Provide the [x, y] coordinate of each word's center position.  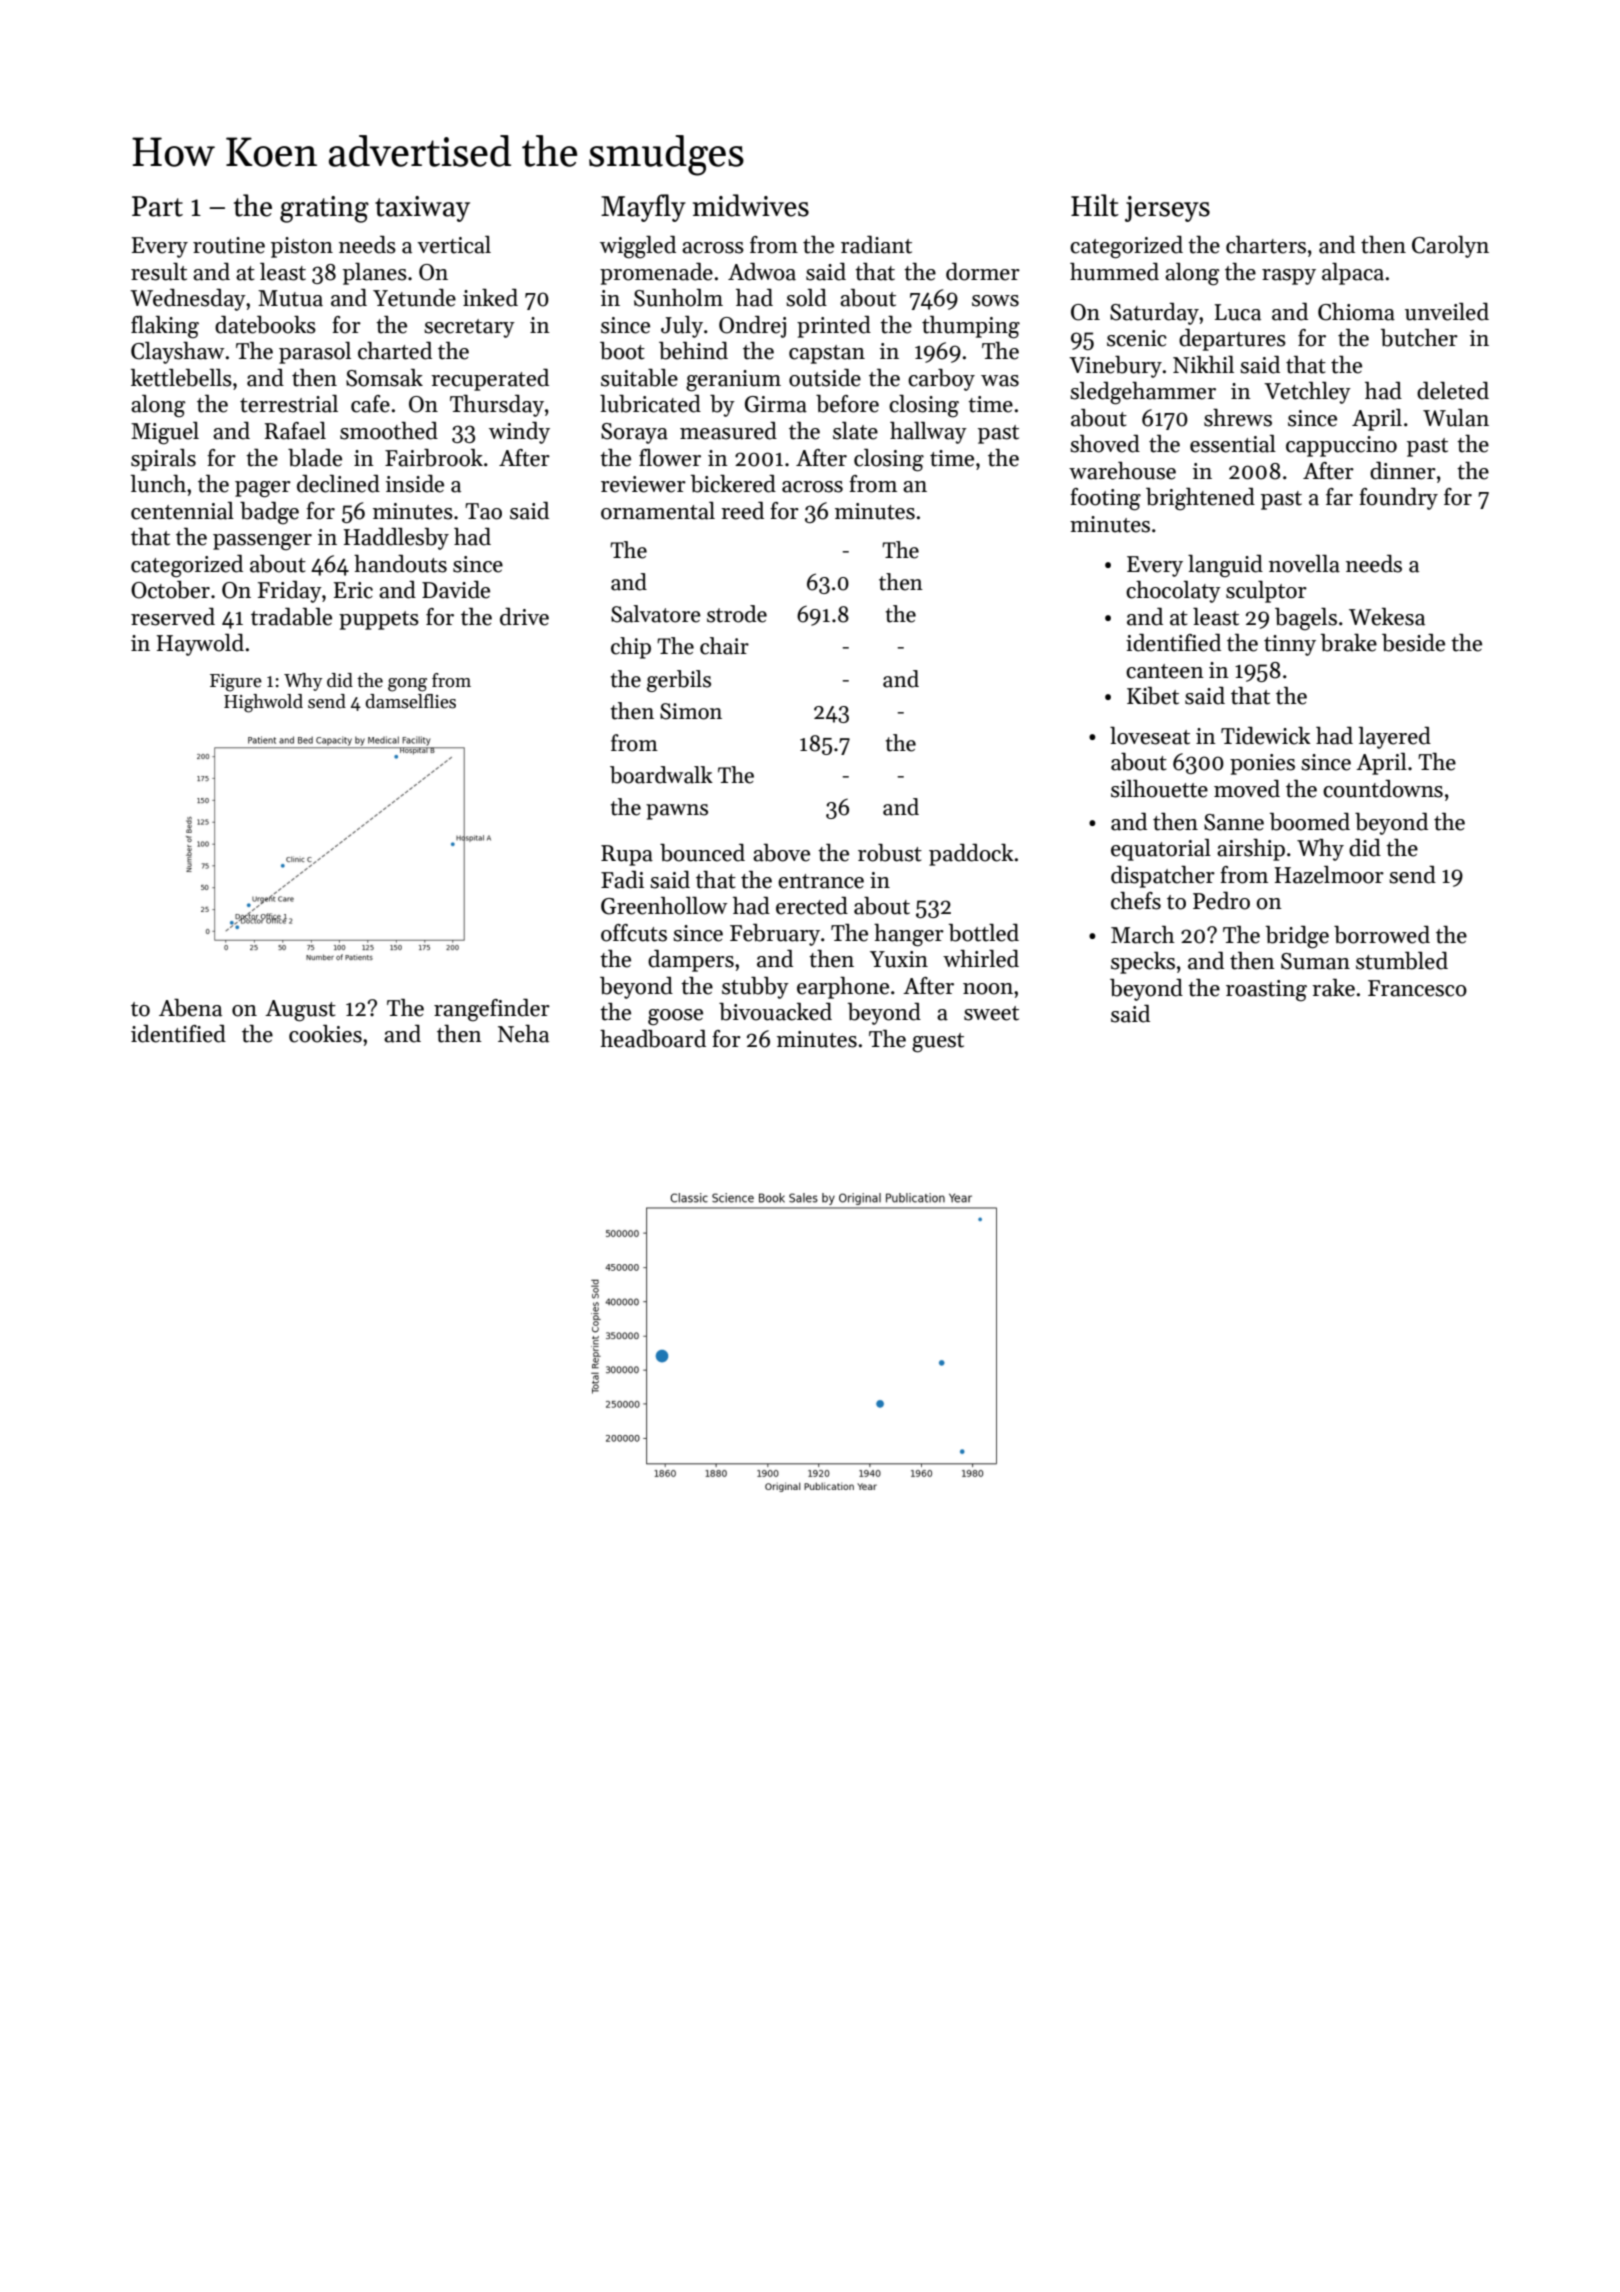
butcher [1419, 338]
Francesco [1417, 988]
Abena [190, 1008]
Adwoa [762, 272]
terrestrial [289, 404]
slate [855, 431]
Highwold [263, 703]
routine [229, 245]
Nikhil [1203, 365]
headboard [653, 1039]
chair [724, 646]
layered [1395, 738]
